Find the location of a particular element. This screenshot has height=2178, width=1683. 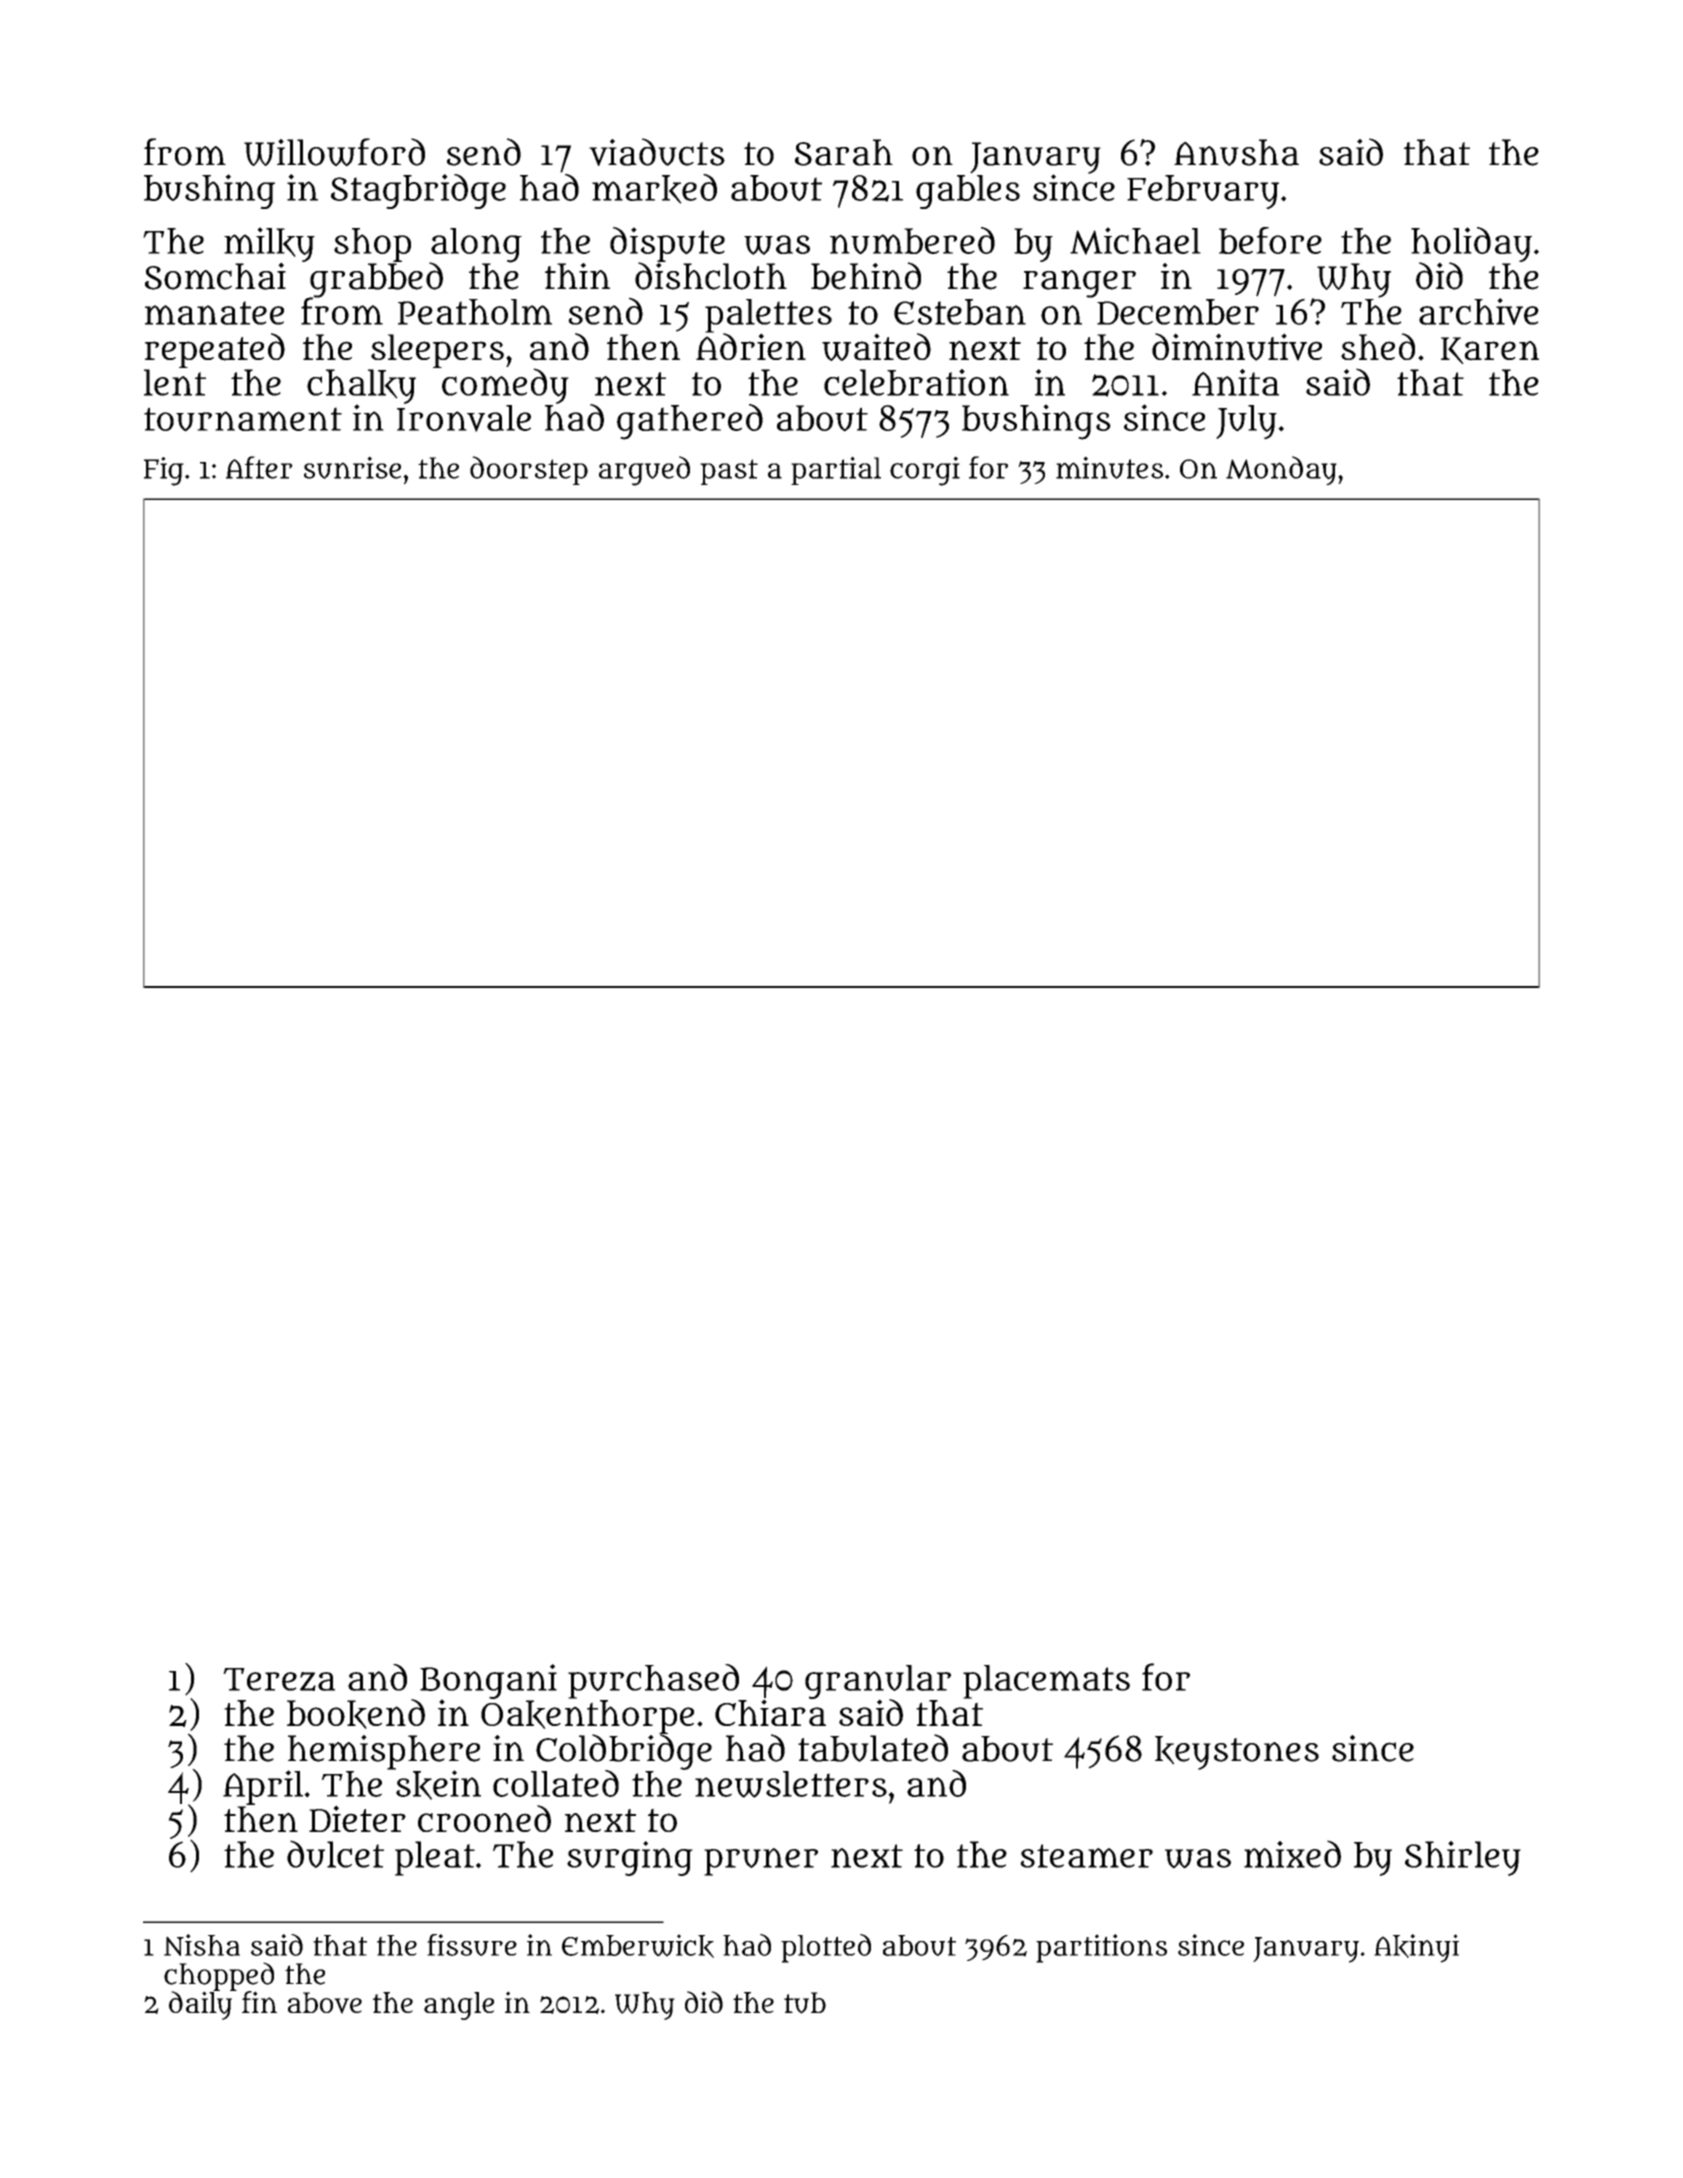

December is located at coordinates (1178, 312).
